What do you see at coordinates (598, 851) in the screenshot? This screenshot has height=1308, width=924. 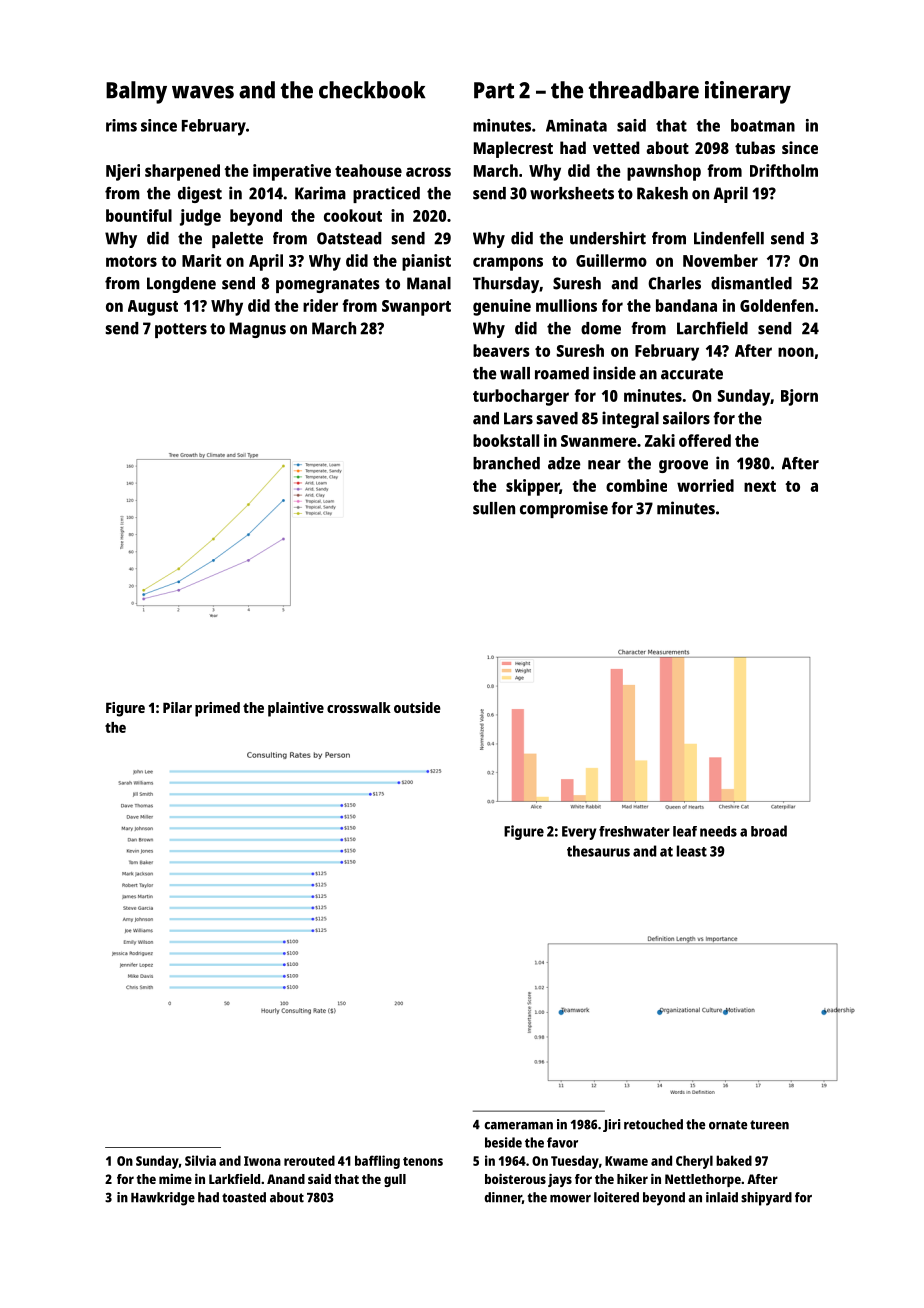 I see `thesaurus` at bounding box center [598, 851].
